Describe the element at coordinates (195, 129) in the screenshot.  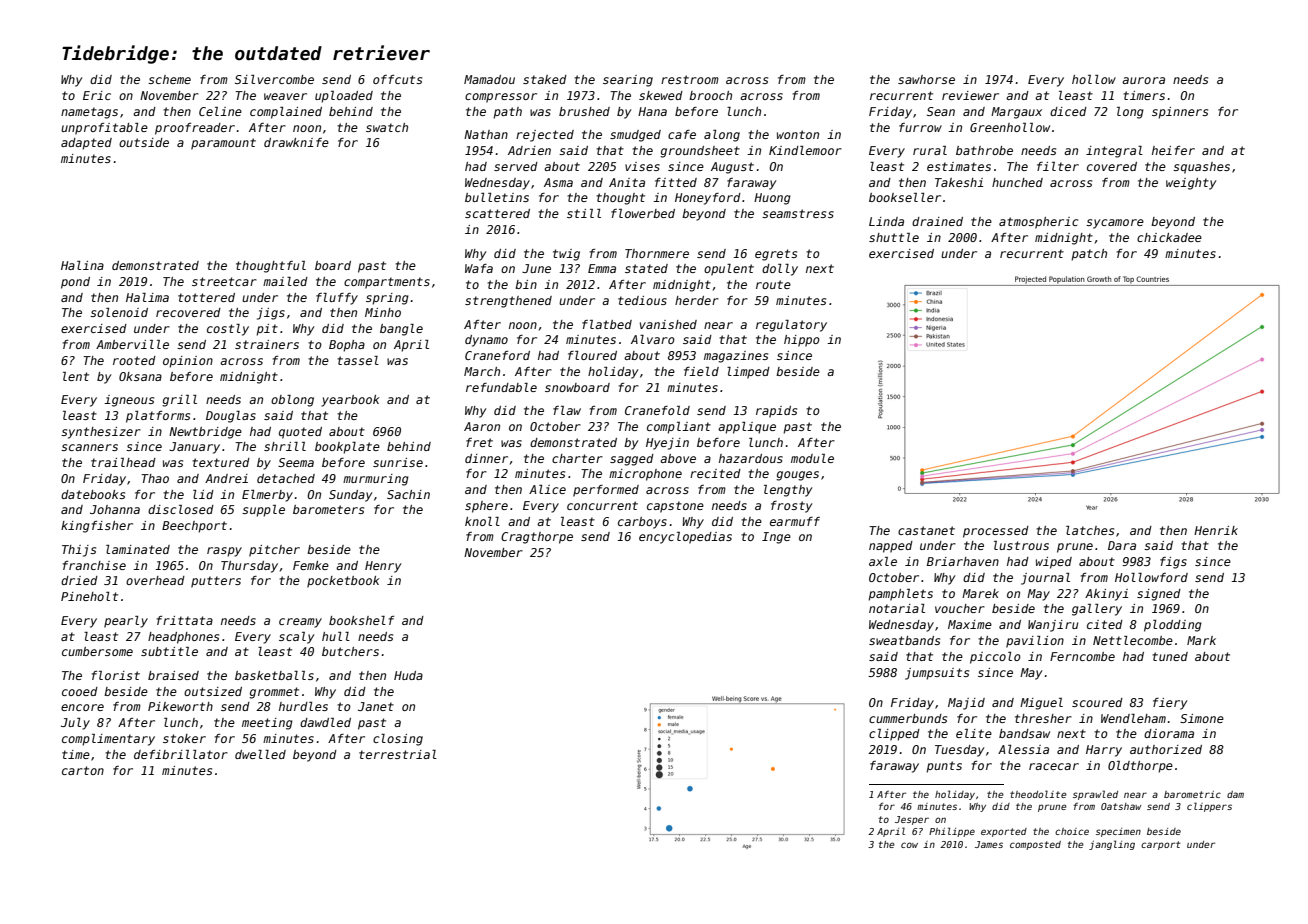
I see `proofreader` at that location.
